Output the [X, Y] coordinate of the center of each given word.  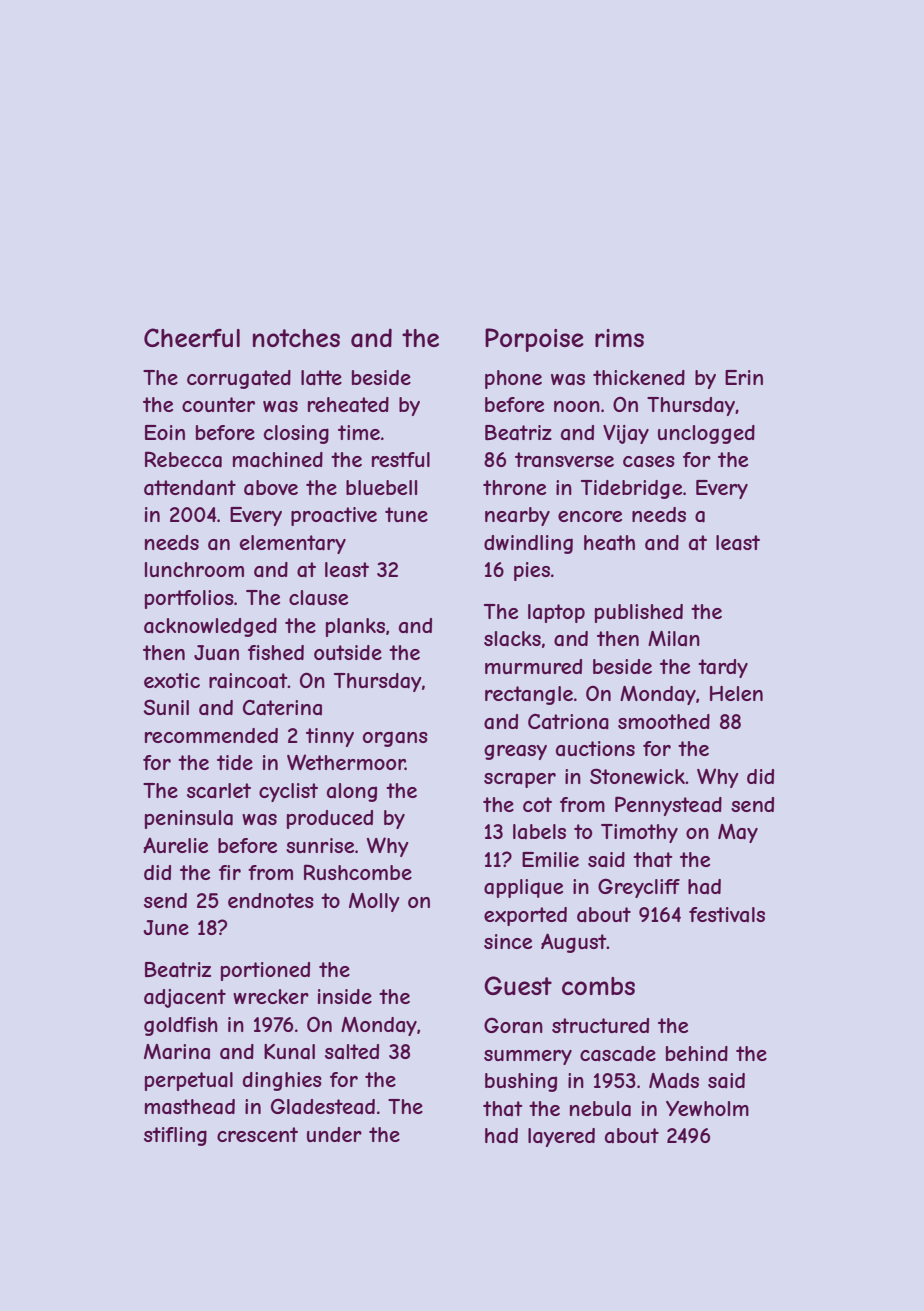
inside [345, 996]
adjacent [185, 998]
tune [406, 514]
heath [609, 543]
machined [278, 459]
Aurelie [175, 845]
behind [697, 1053]
